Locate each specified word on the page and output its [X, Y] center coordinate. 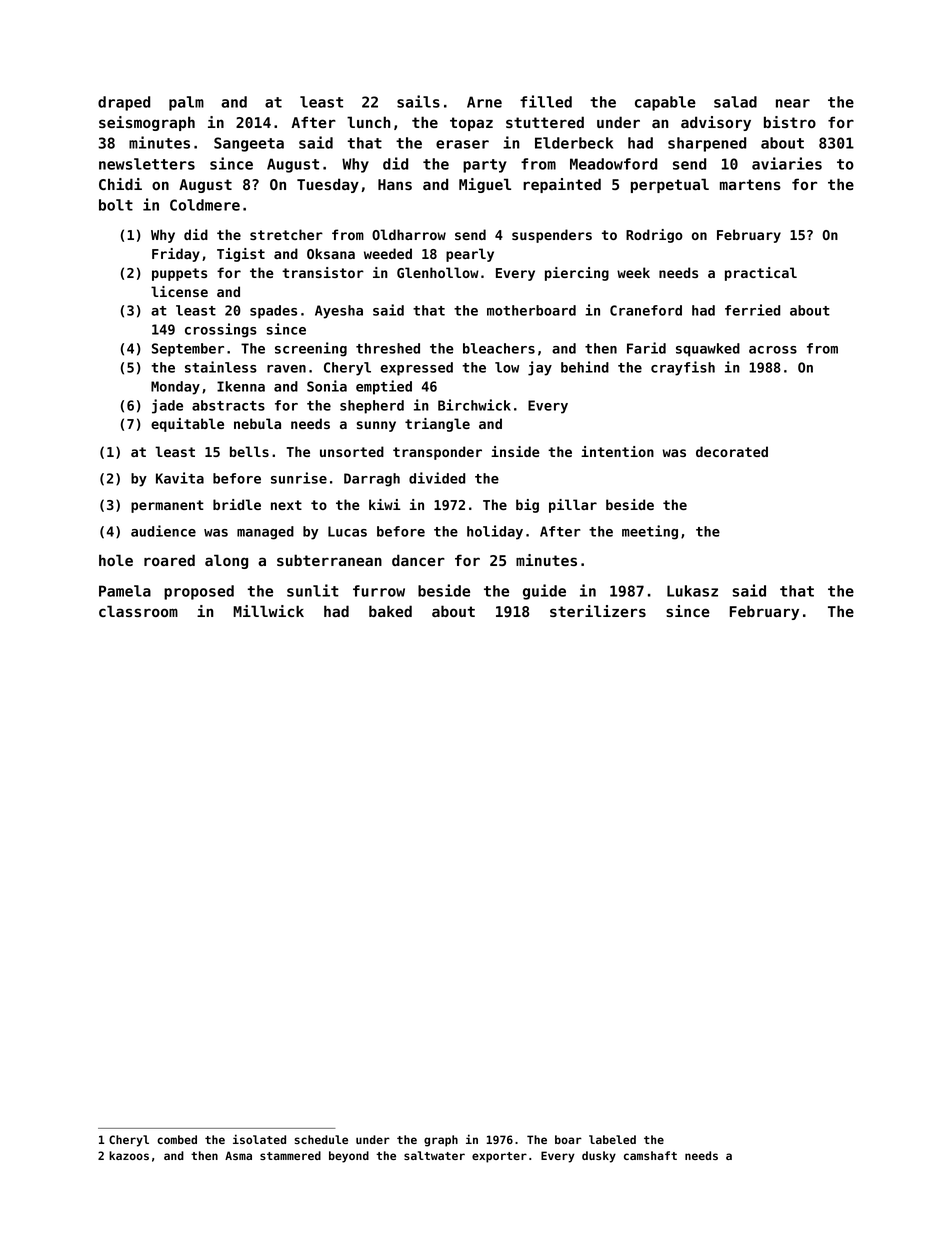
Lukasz [692, 591]
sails [418, 101]
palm [186, 103]
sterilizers [598, 611]
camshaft [650, 1155]
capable [665, 103]
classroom [138, 611]
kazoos [129, 1155]
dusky [599, 1157]
